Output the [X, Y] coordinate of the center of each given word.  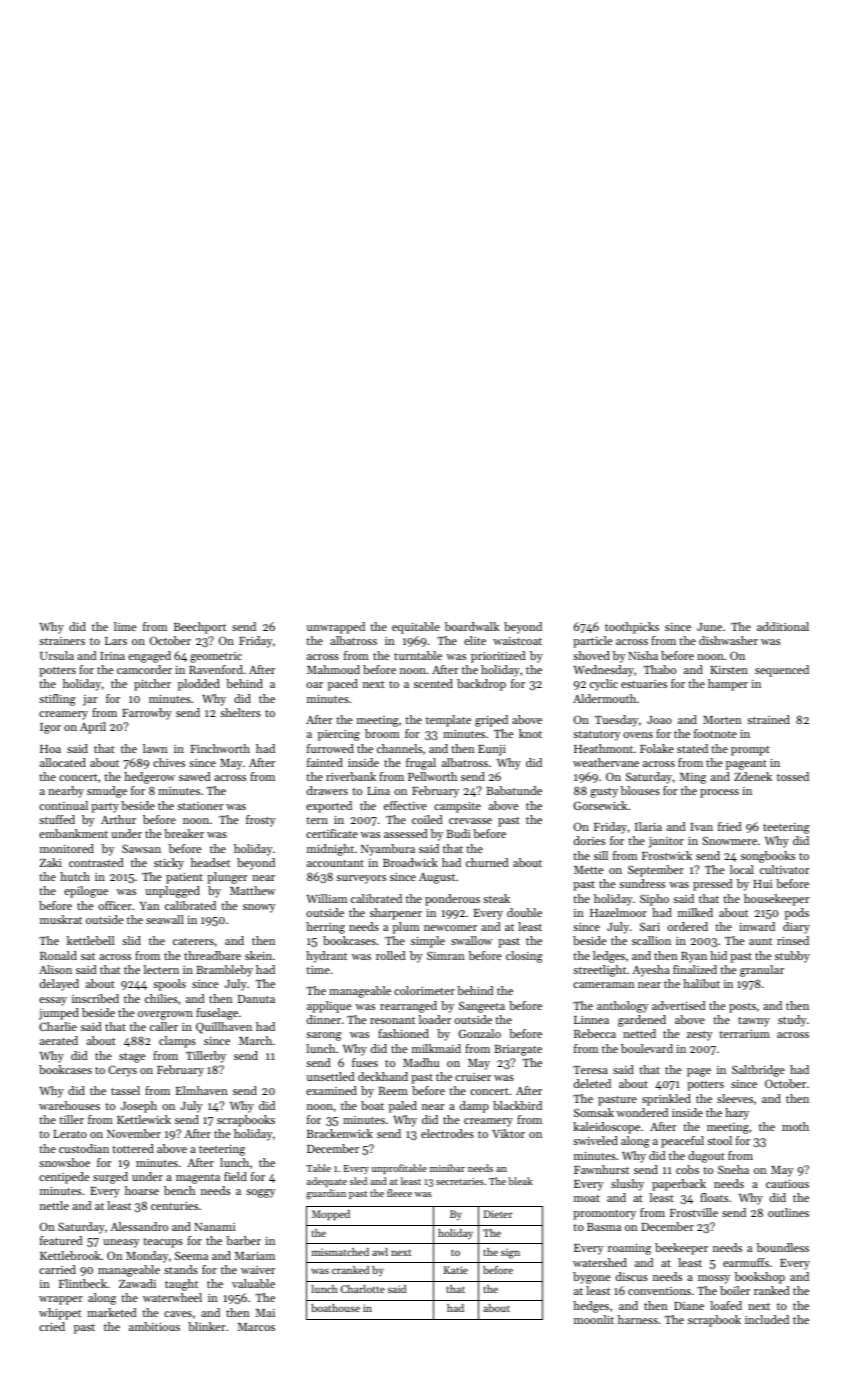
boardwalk [472, 626]
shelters [240, 712]
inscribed [95, 998]
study [792, 1021]
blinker [206, 1326]
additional [783, 626]
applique [329, 1007]
